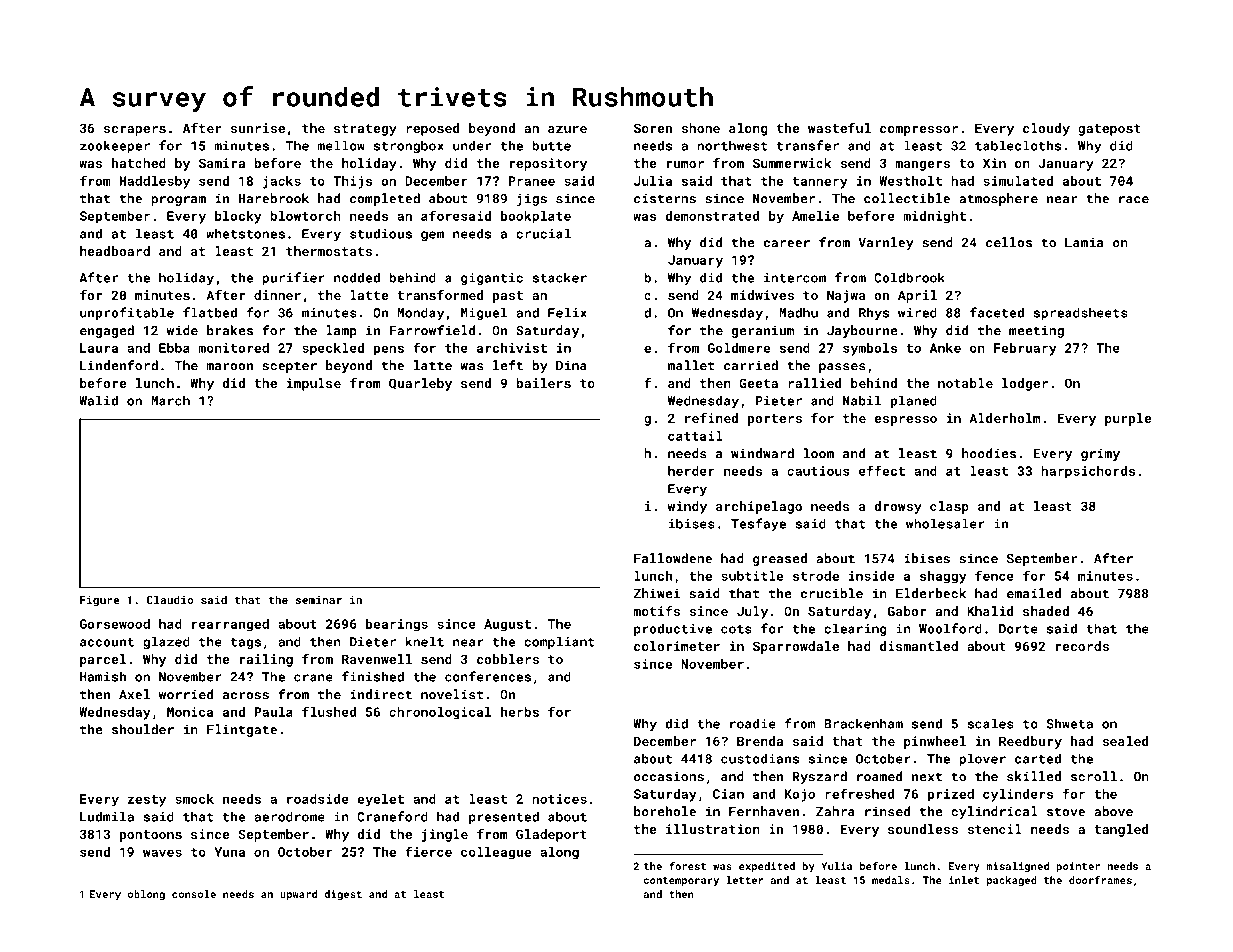  I want to click on zookeeper, so click(115, 146).
